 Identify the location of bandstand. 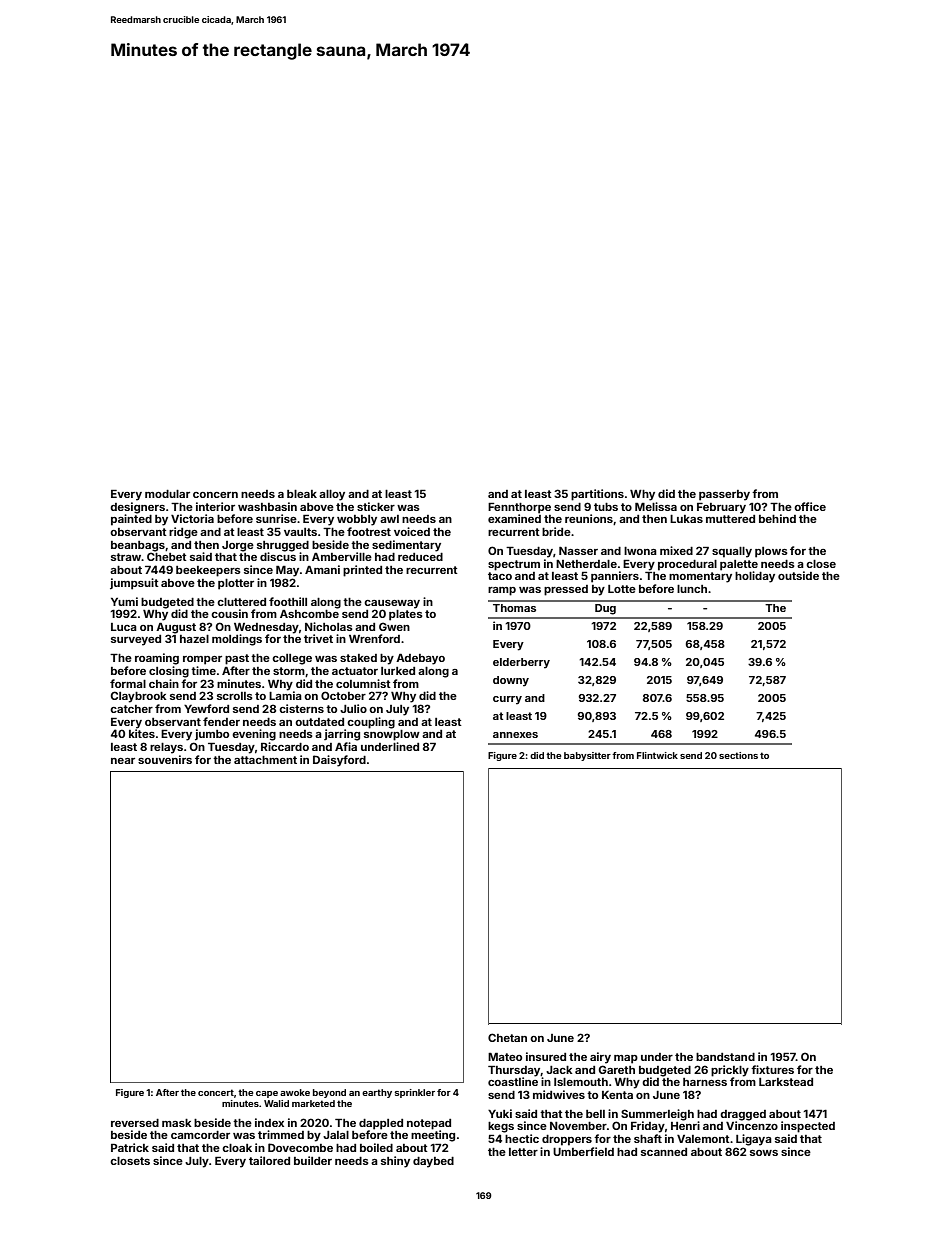
(725, 1057).
